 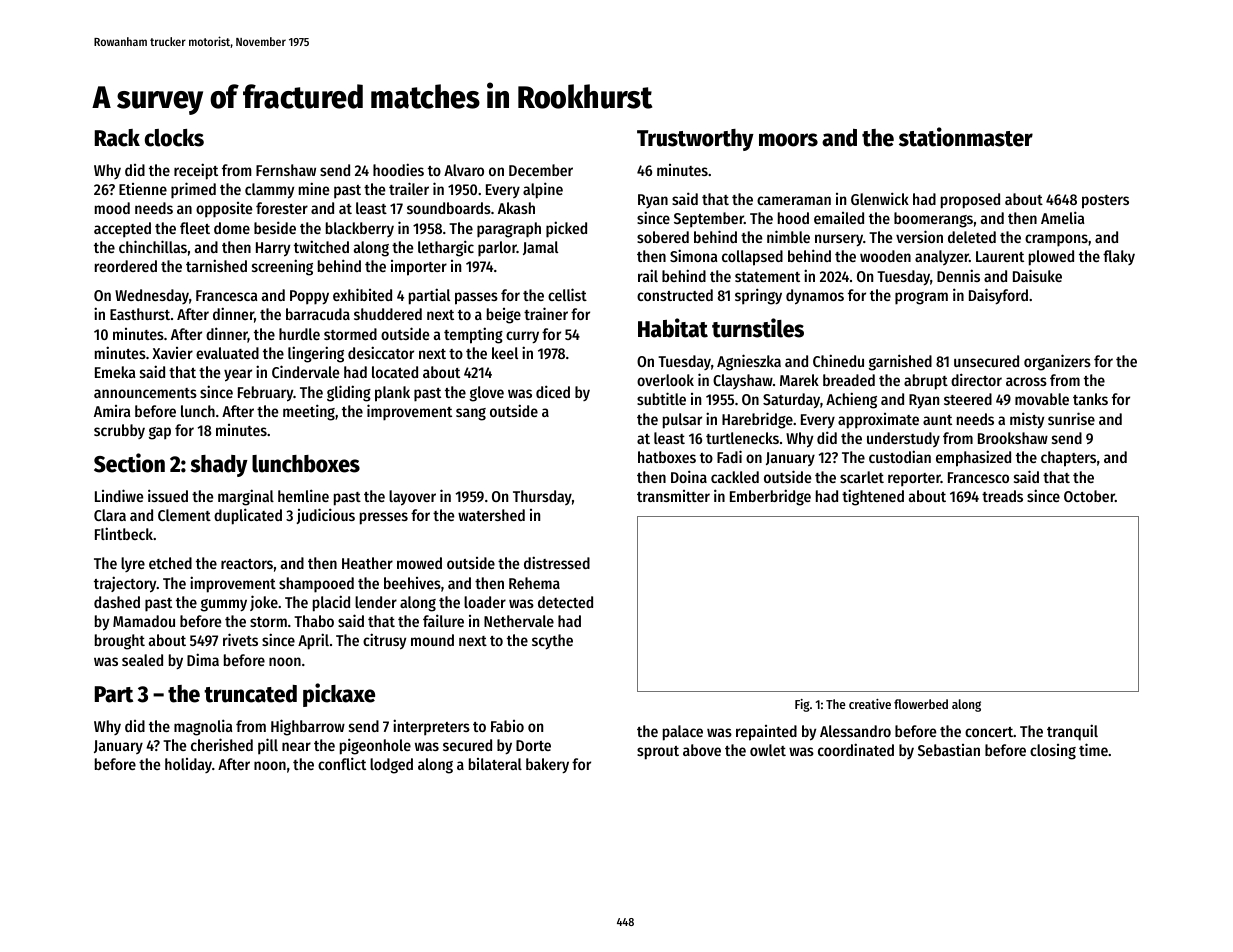 What do you see at coordinates (658, 753) in the screenshot?
I see `sprout` at bounding box center [658, 753].
